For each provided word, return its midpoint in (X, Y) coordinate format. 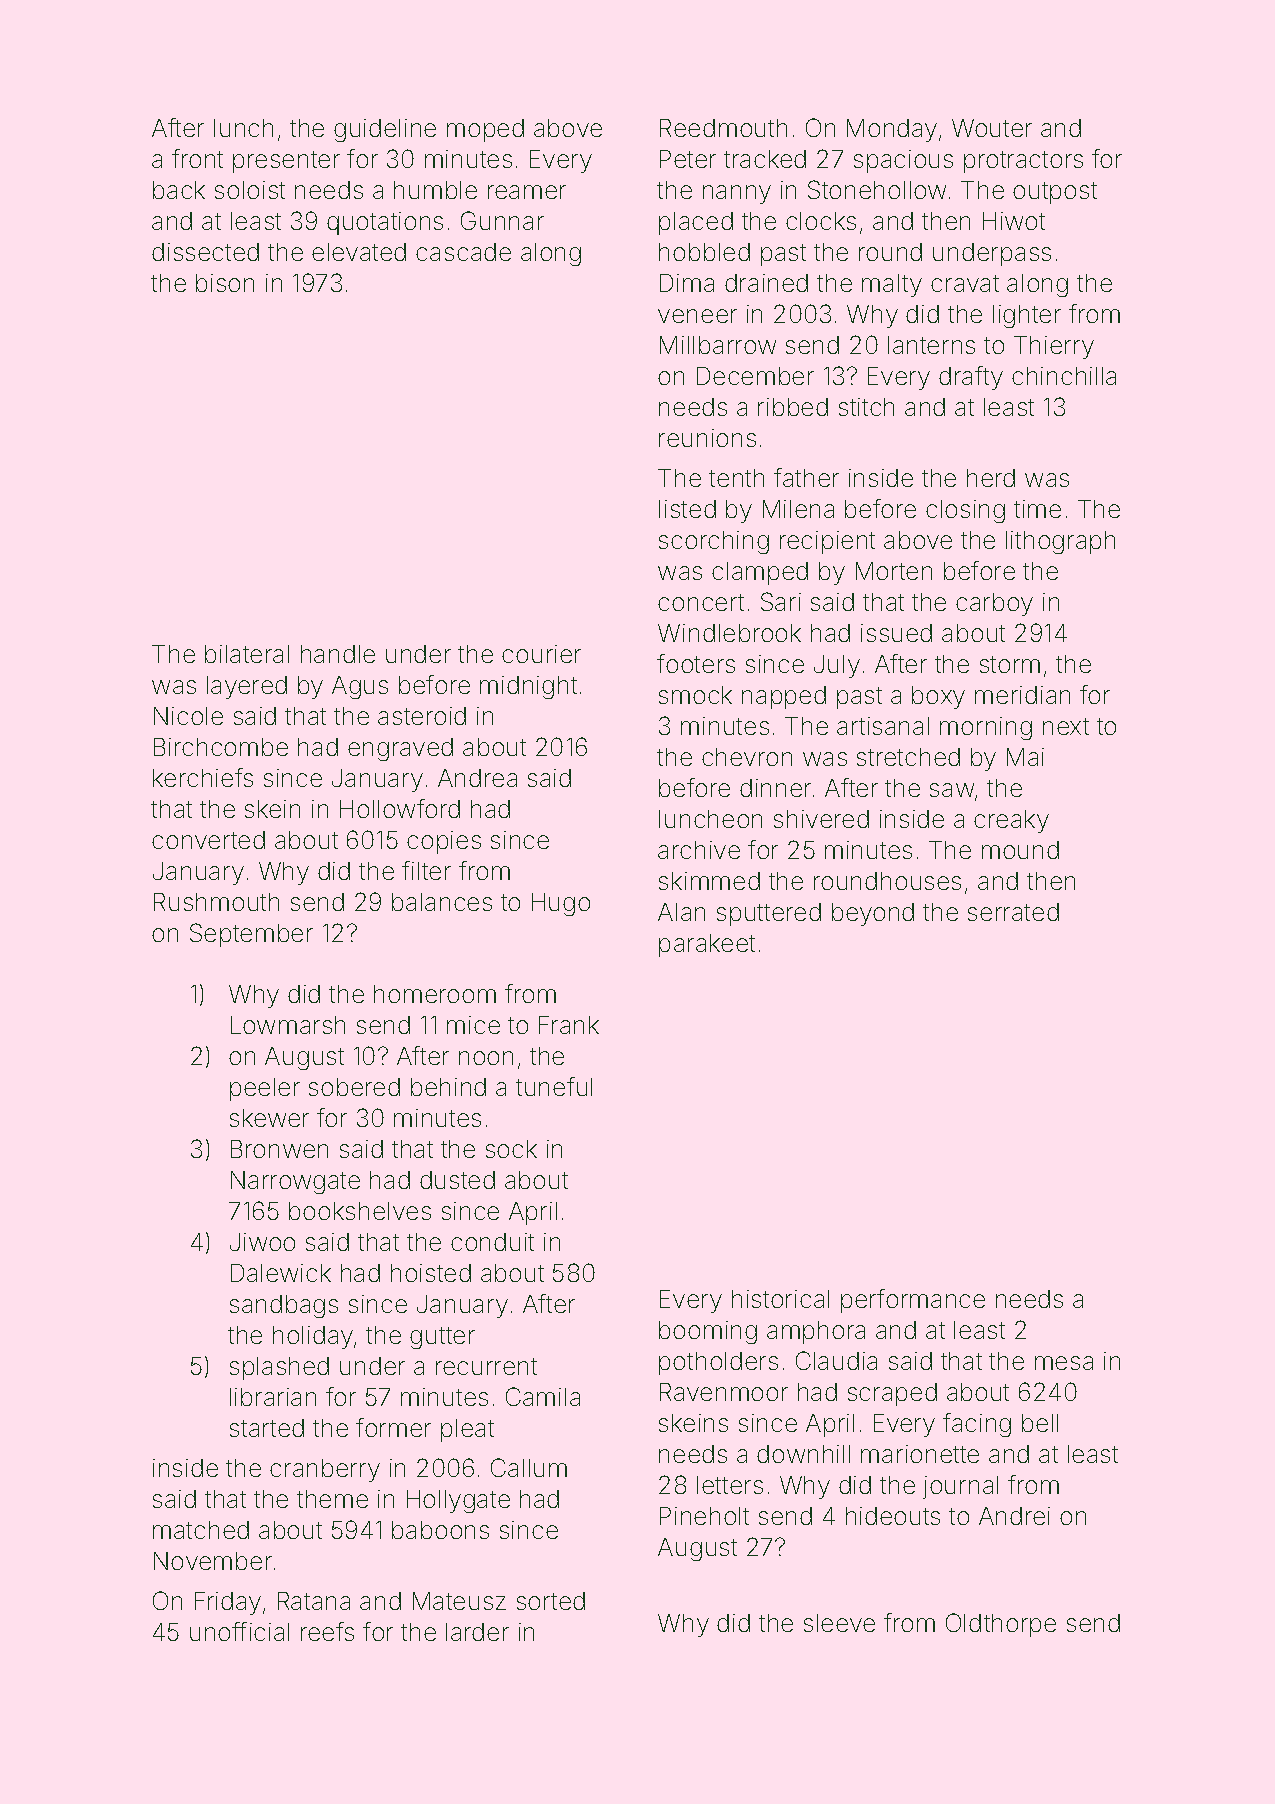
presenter (286, 162)
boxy (938, 697)
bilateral (247, 654)
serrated (1013, 912)
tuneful (554, 1086)
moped (485, 130)
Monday (892, 130)
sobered (354, 1087)
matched (201, 1530)
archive (699, 850)
